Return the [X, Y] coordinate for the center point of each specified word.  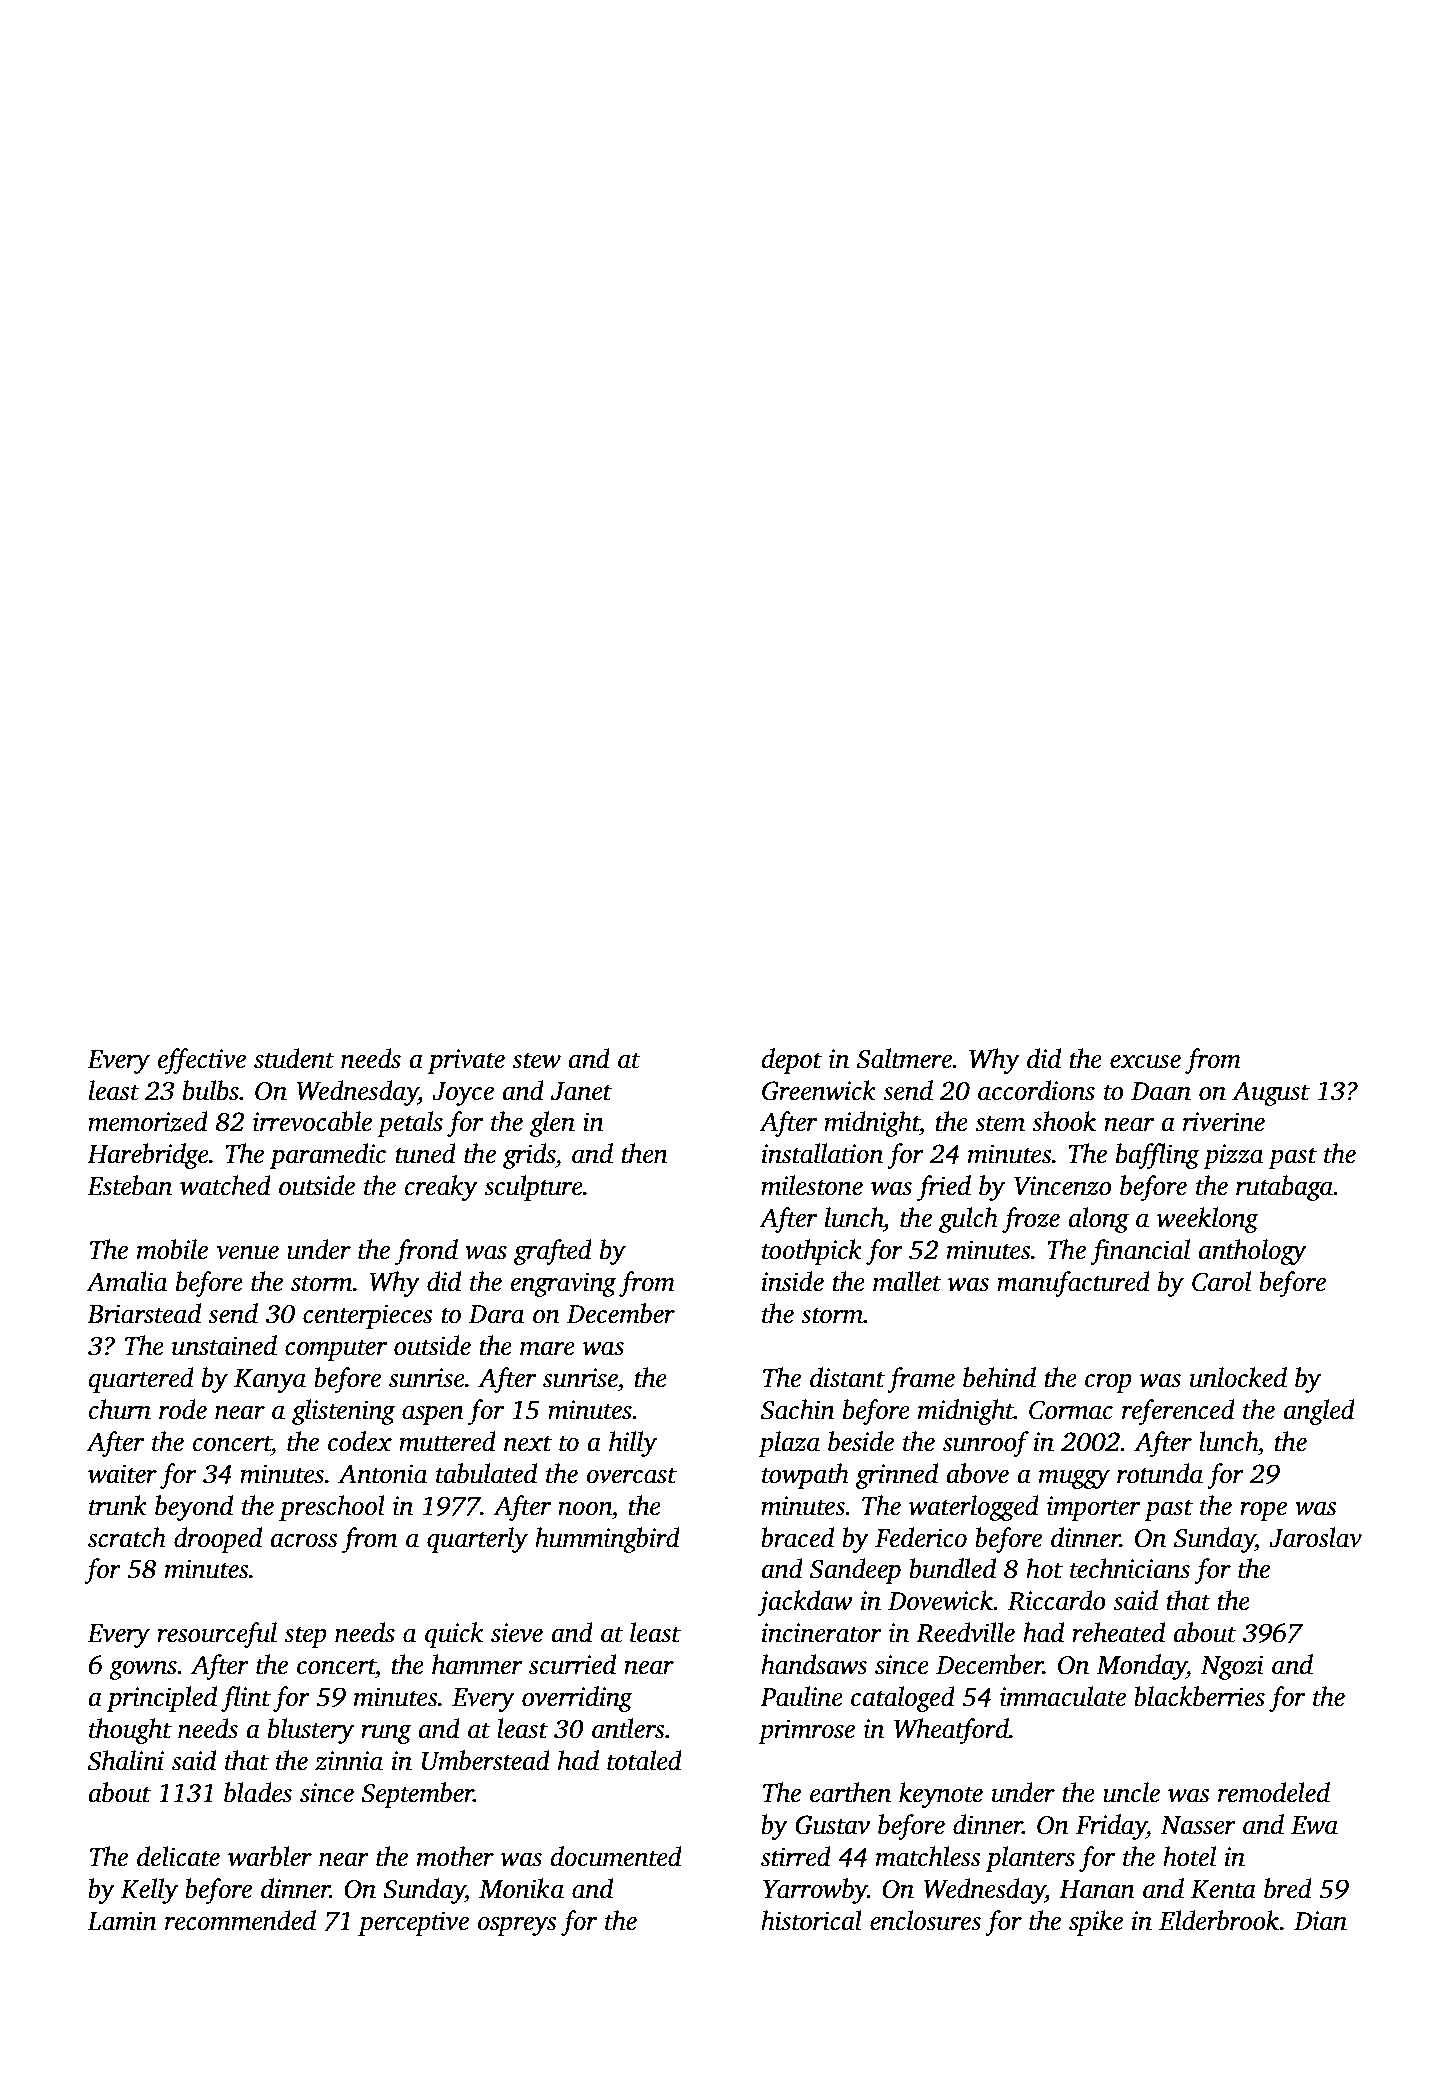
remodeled [1274, 1792]
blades [258, 1792]
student [294, 1058]
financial [1140, 1252]
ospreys [517, 1926]
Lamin [122, 1921]
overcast [631, 1475]
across [304, 1541]
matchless [928, 1856]
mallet [907, 1281]
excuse [1145, 1062]
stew [536, 1060]
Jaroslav [1315, 1537]
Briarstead [144, 1313]
